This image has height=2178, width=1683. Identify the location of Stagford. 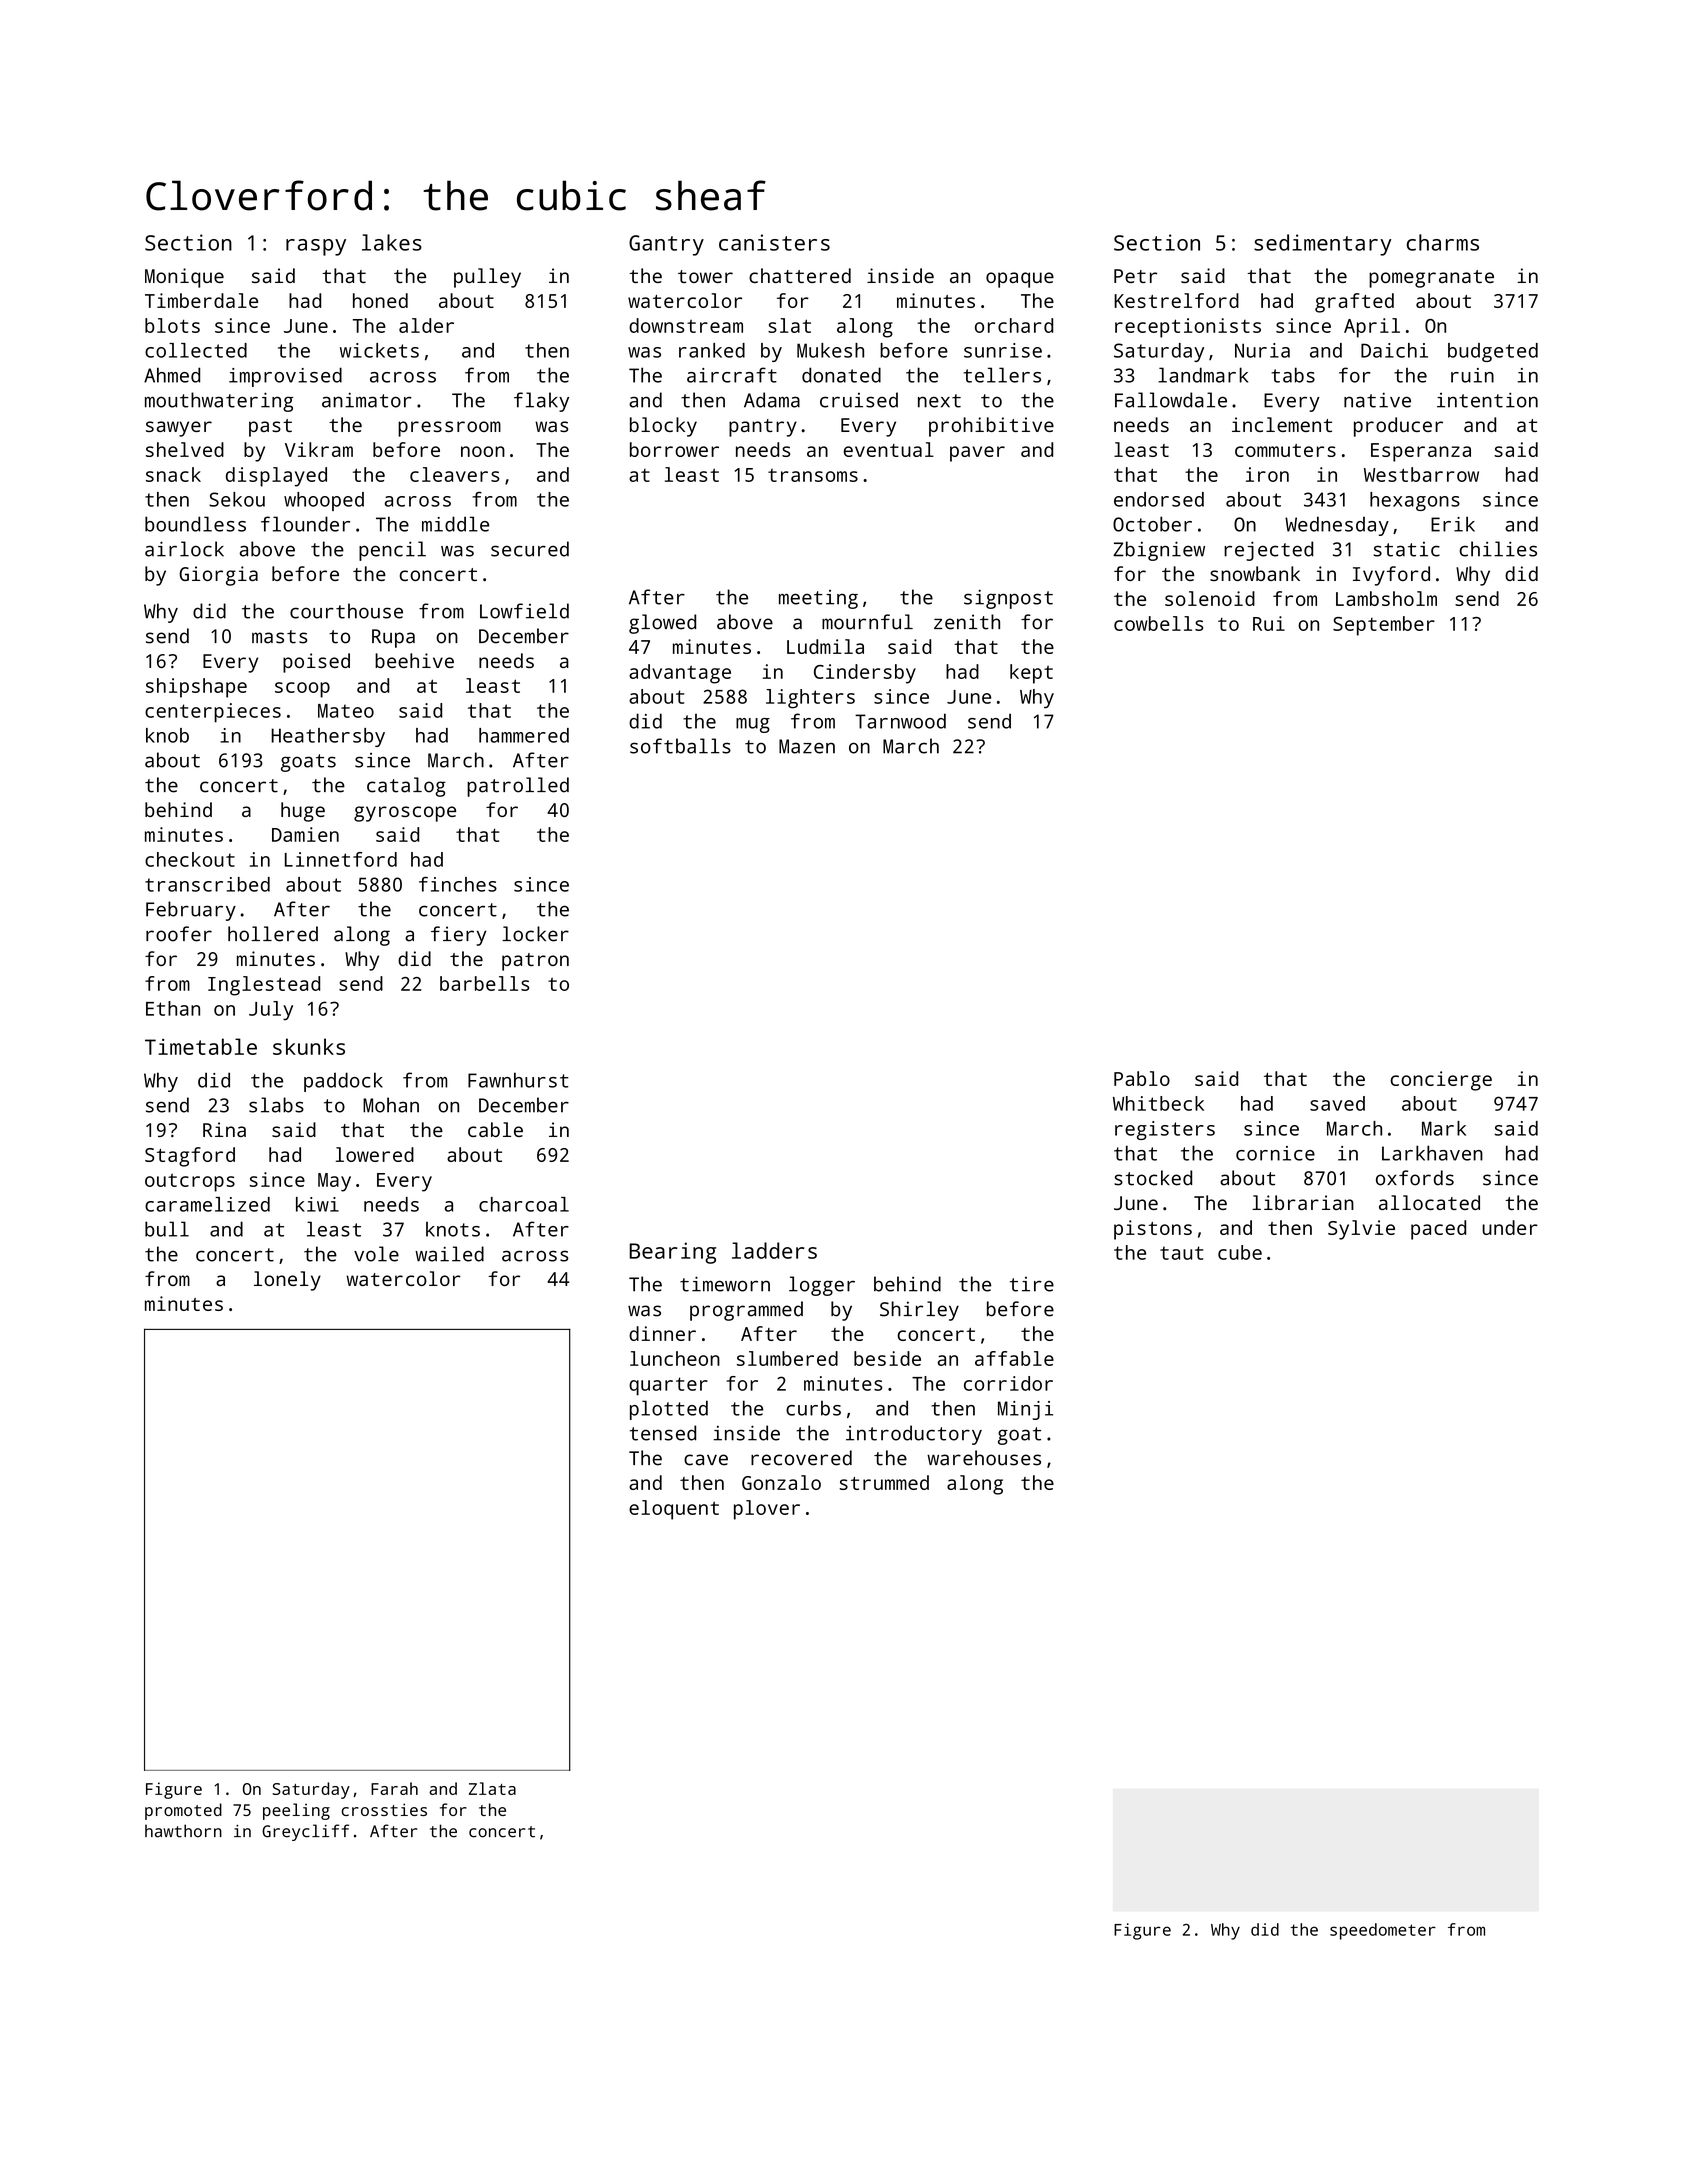
(190, 1157).
